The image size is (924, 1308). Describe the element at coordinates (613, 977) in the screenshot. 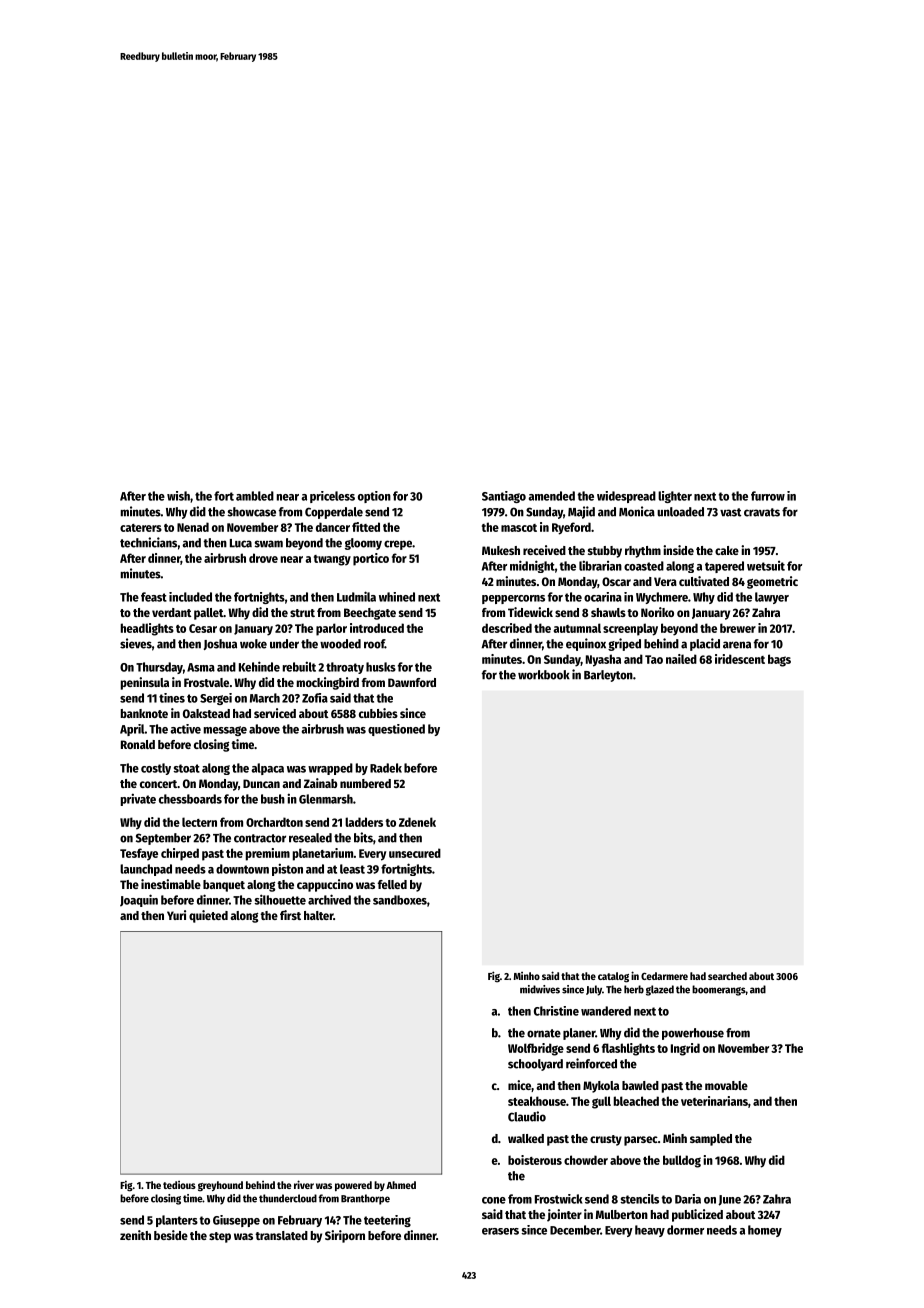

I see `catalog` at that location.
